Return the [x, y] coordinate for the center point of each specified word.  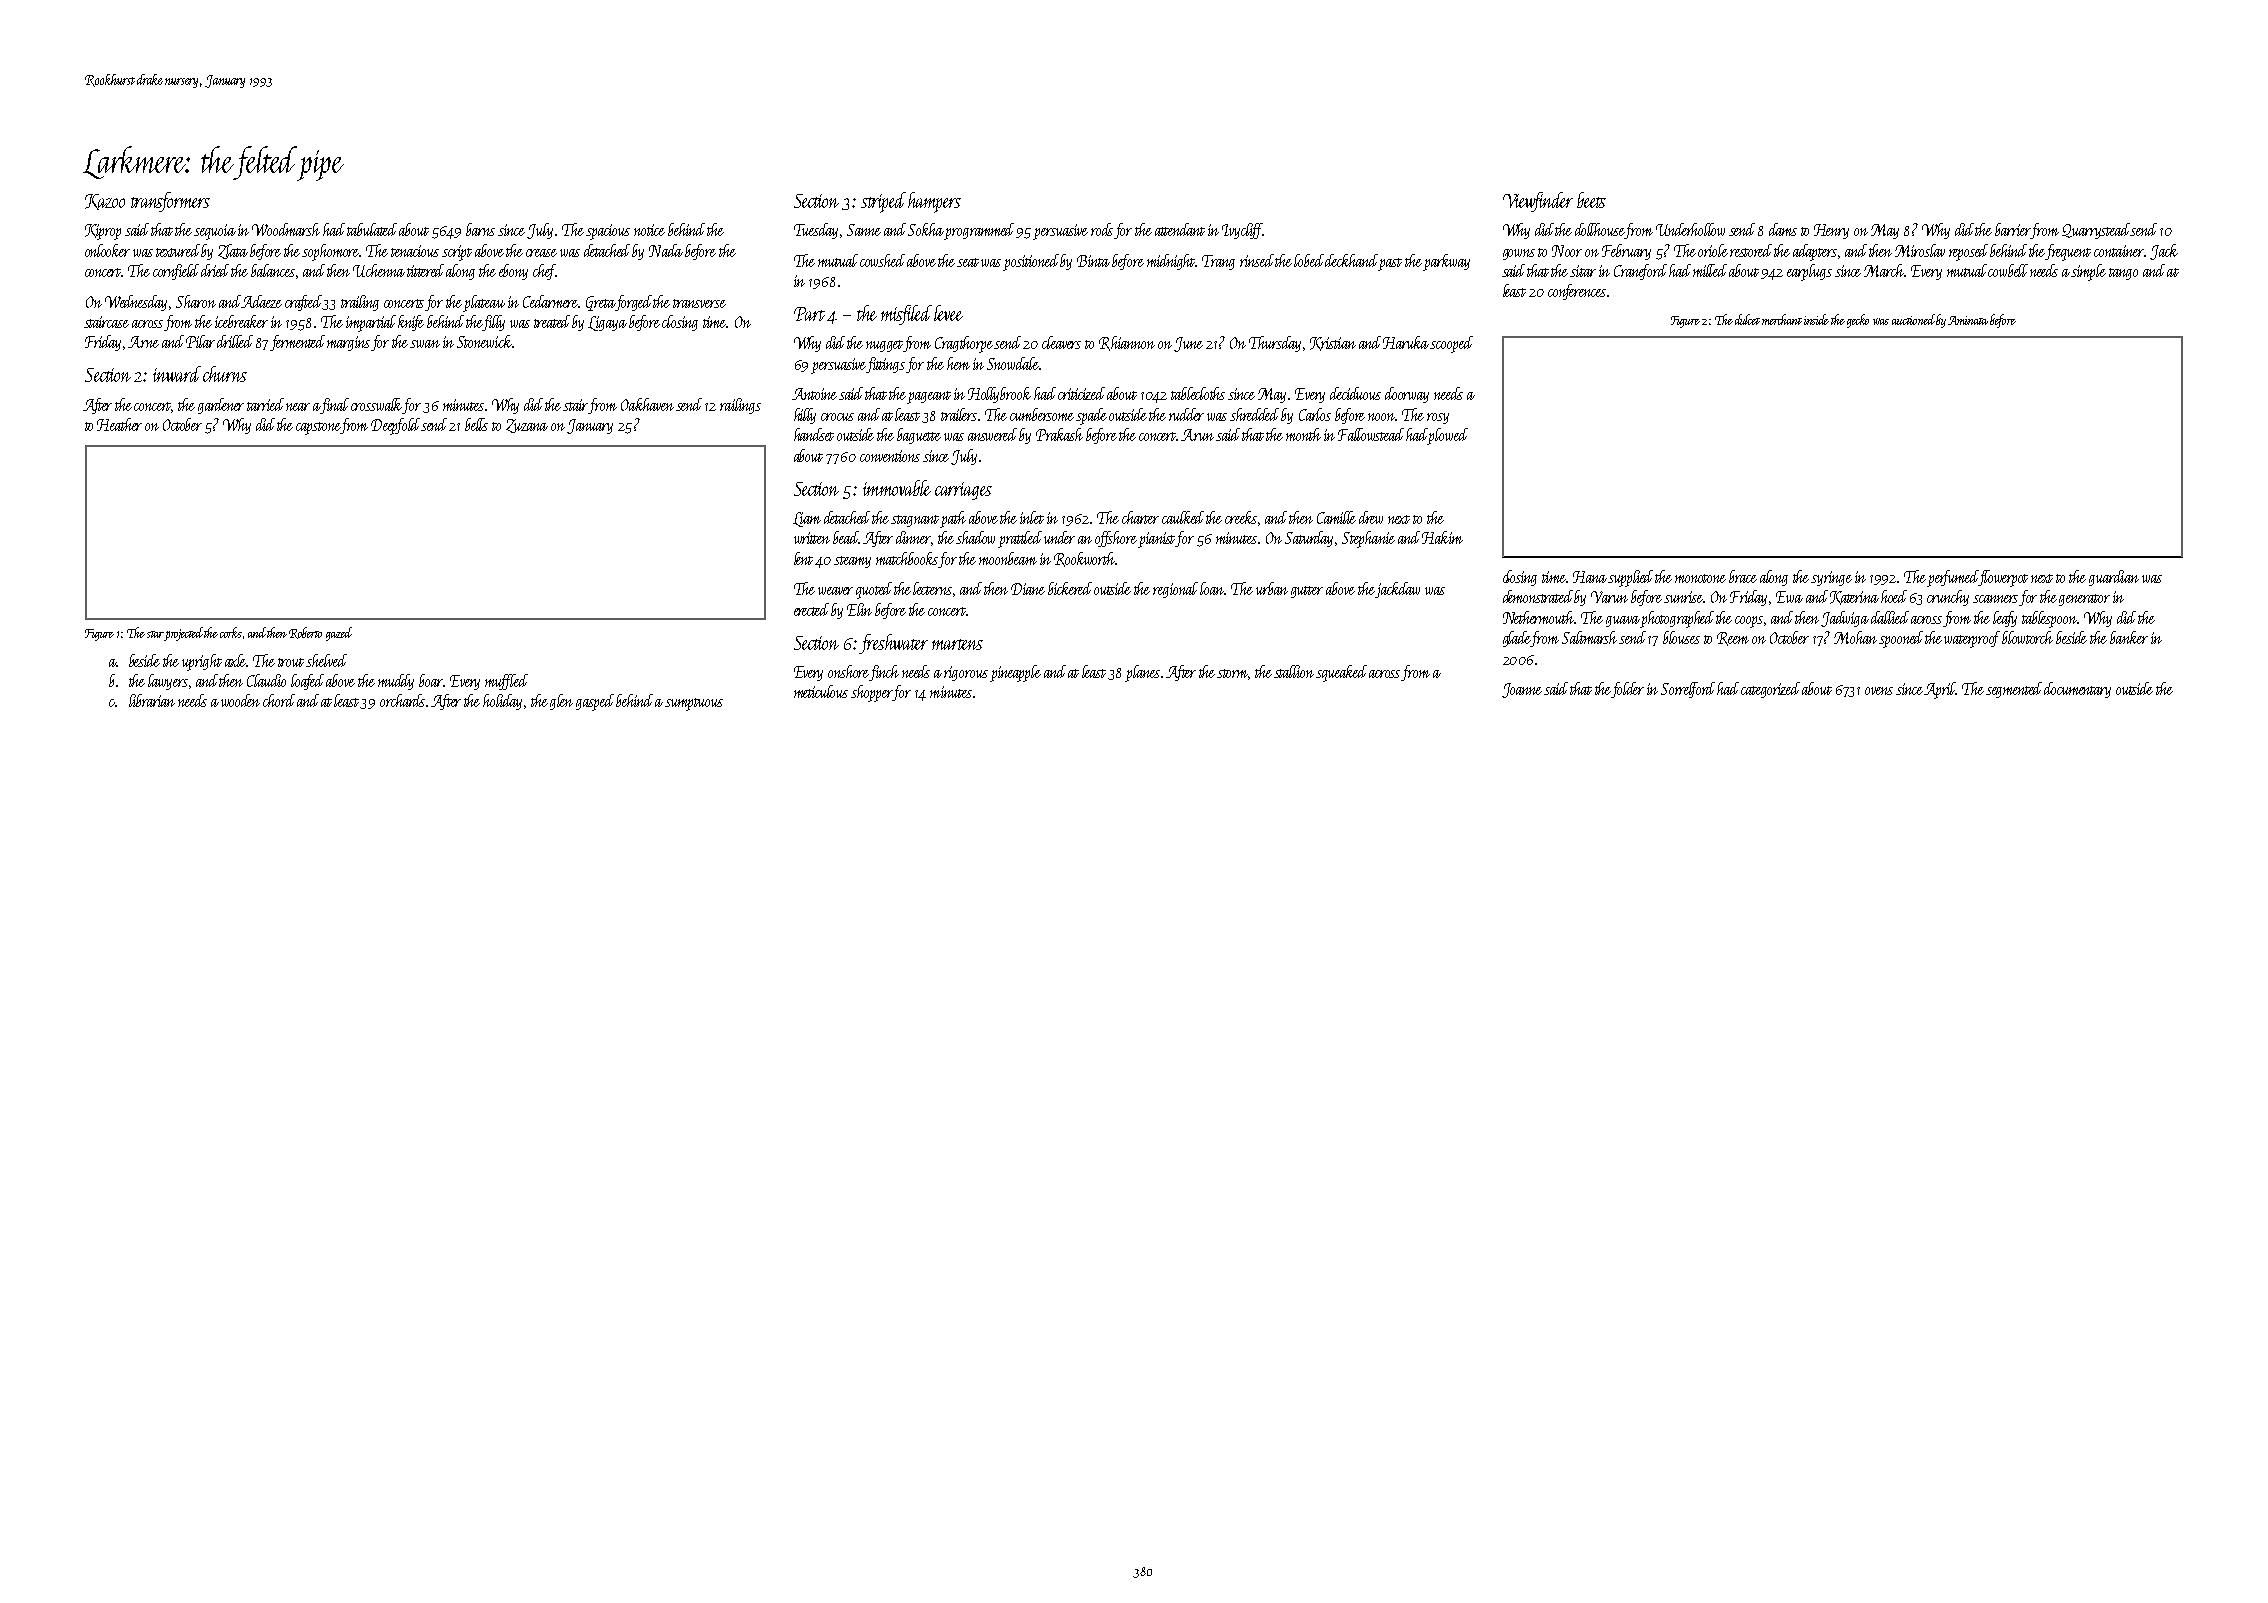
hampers [934, 202]
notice [649, 230]
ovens [1879, 691]
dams [1783, 229]
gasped [595, 702]
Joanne [1522, 690]
